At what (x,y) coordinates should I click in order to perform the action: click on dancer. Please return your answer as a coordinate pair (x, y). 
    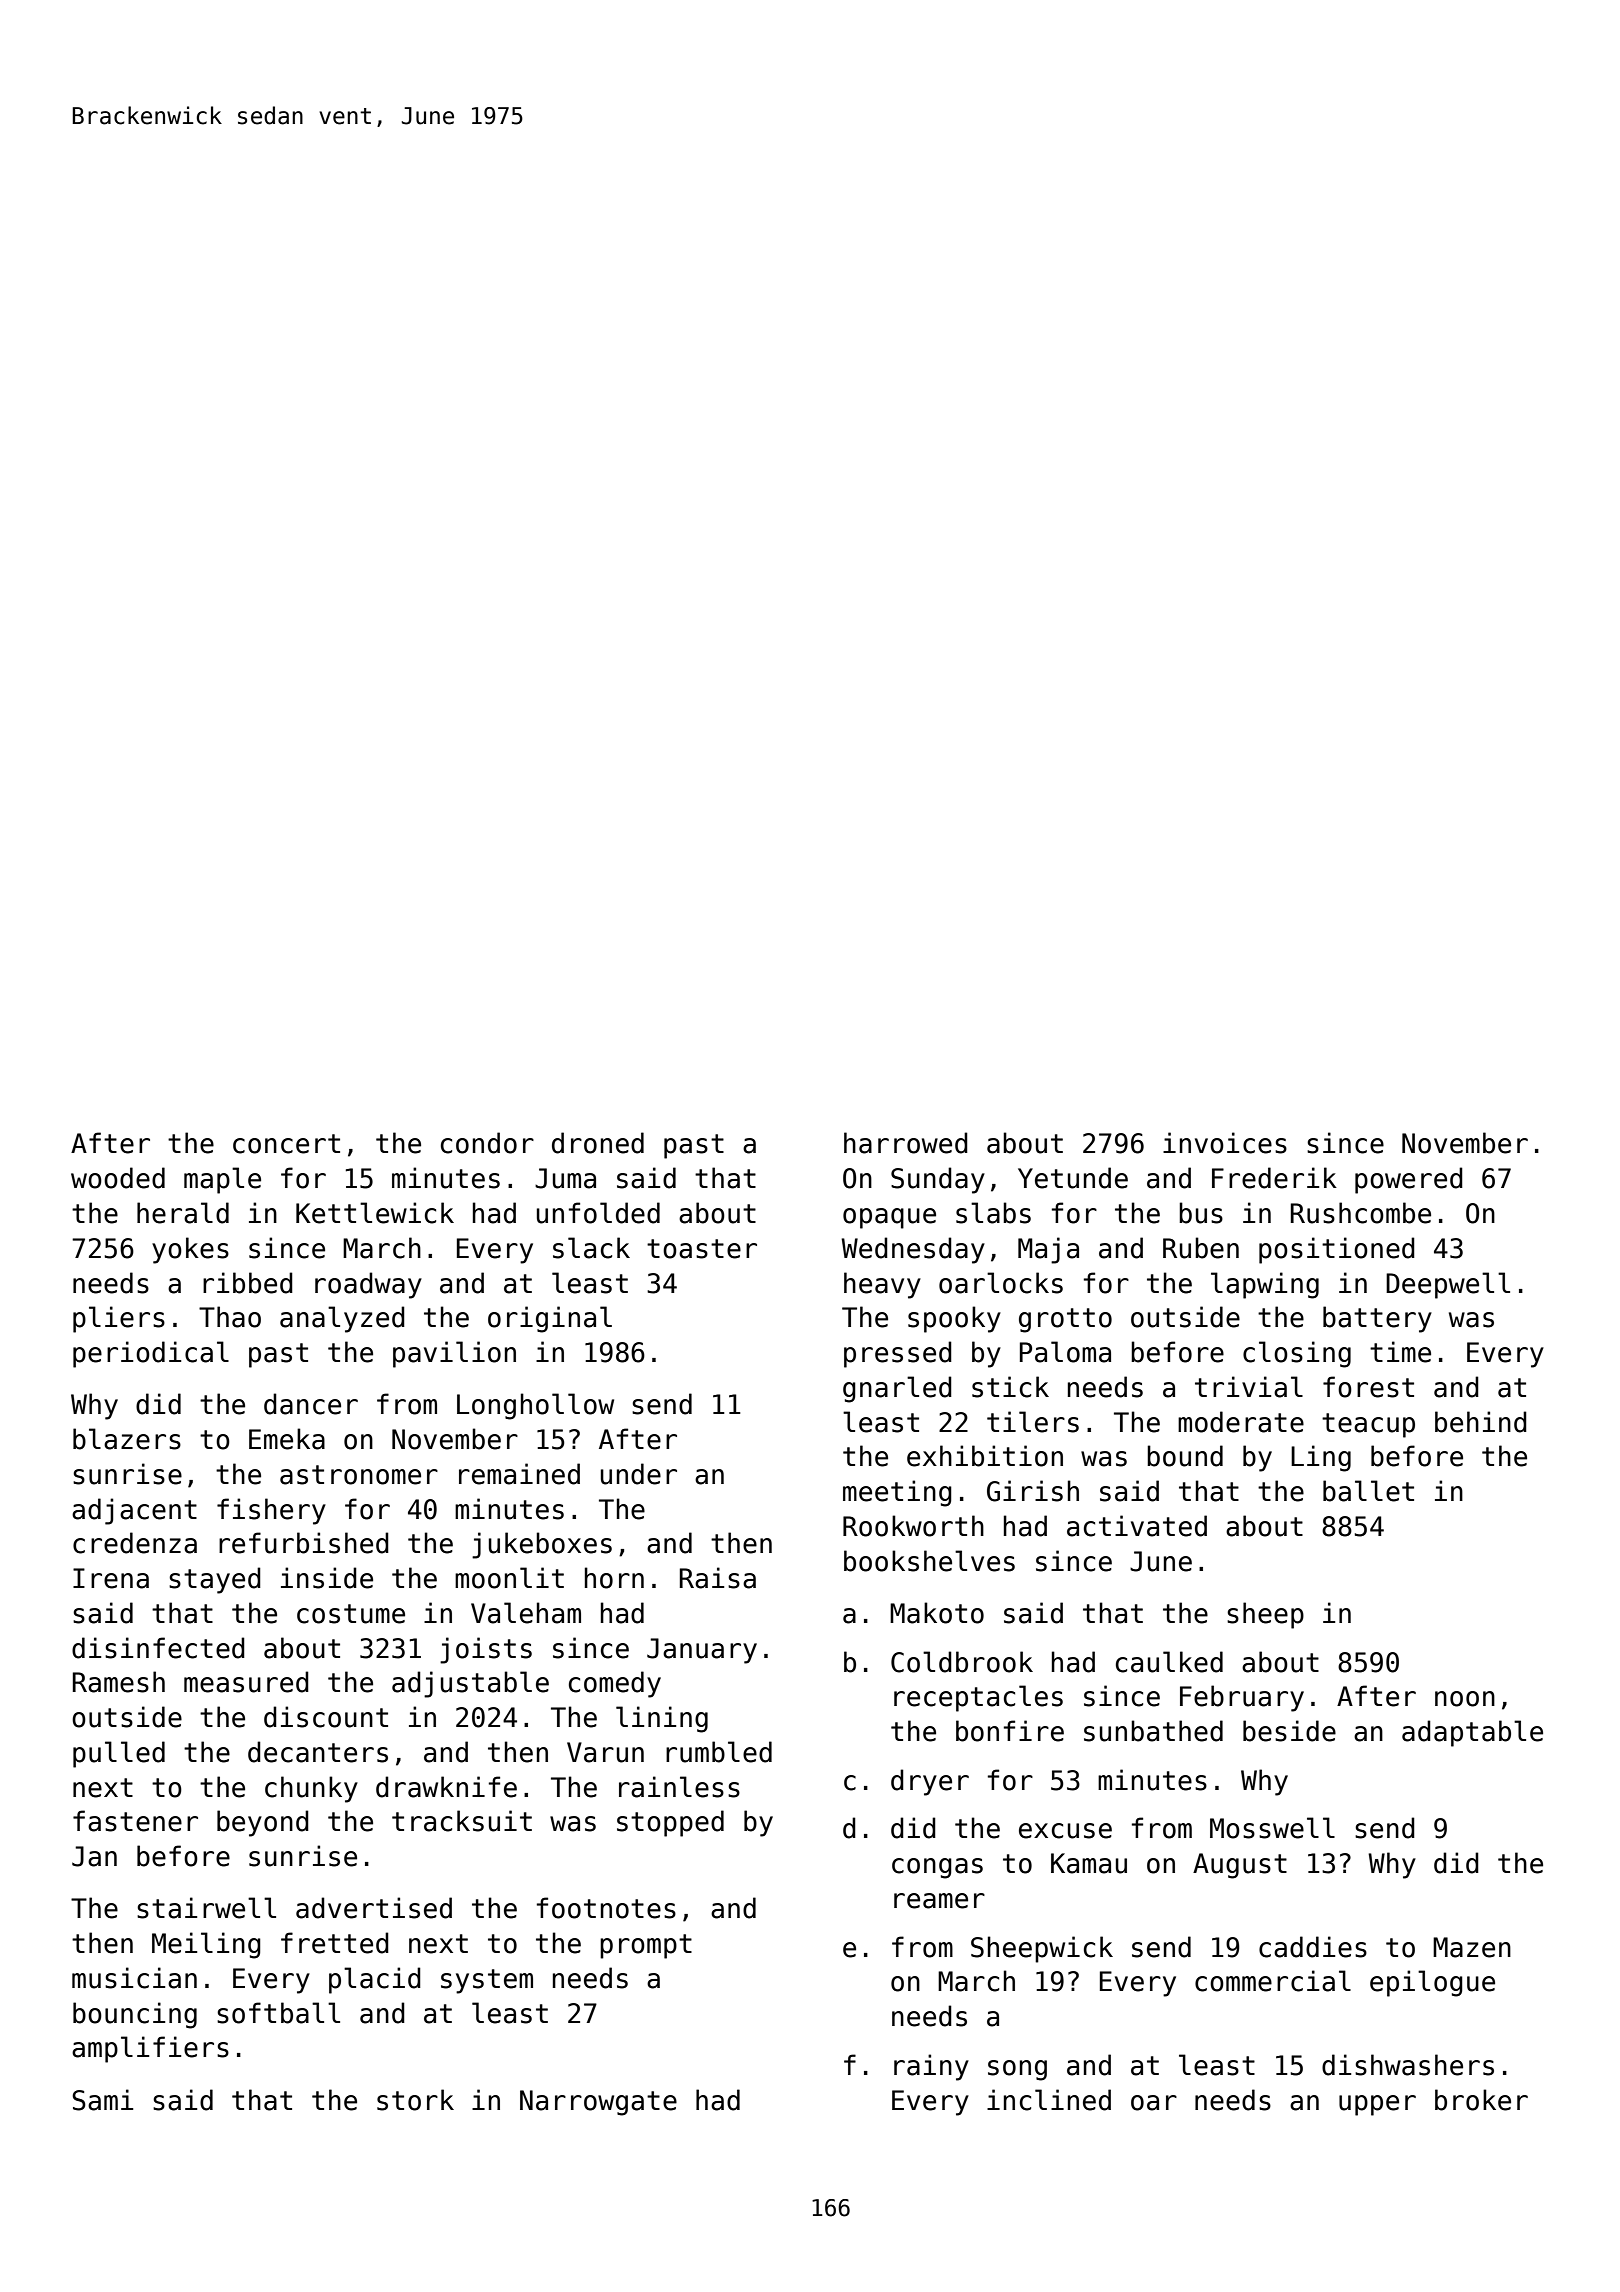
    Looking at the image, I should click on (311, 1404).
